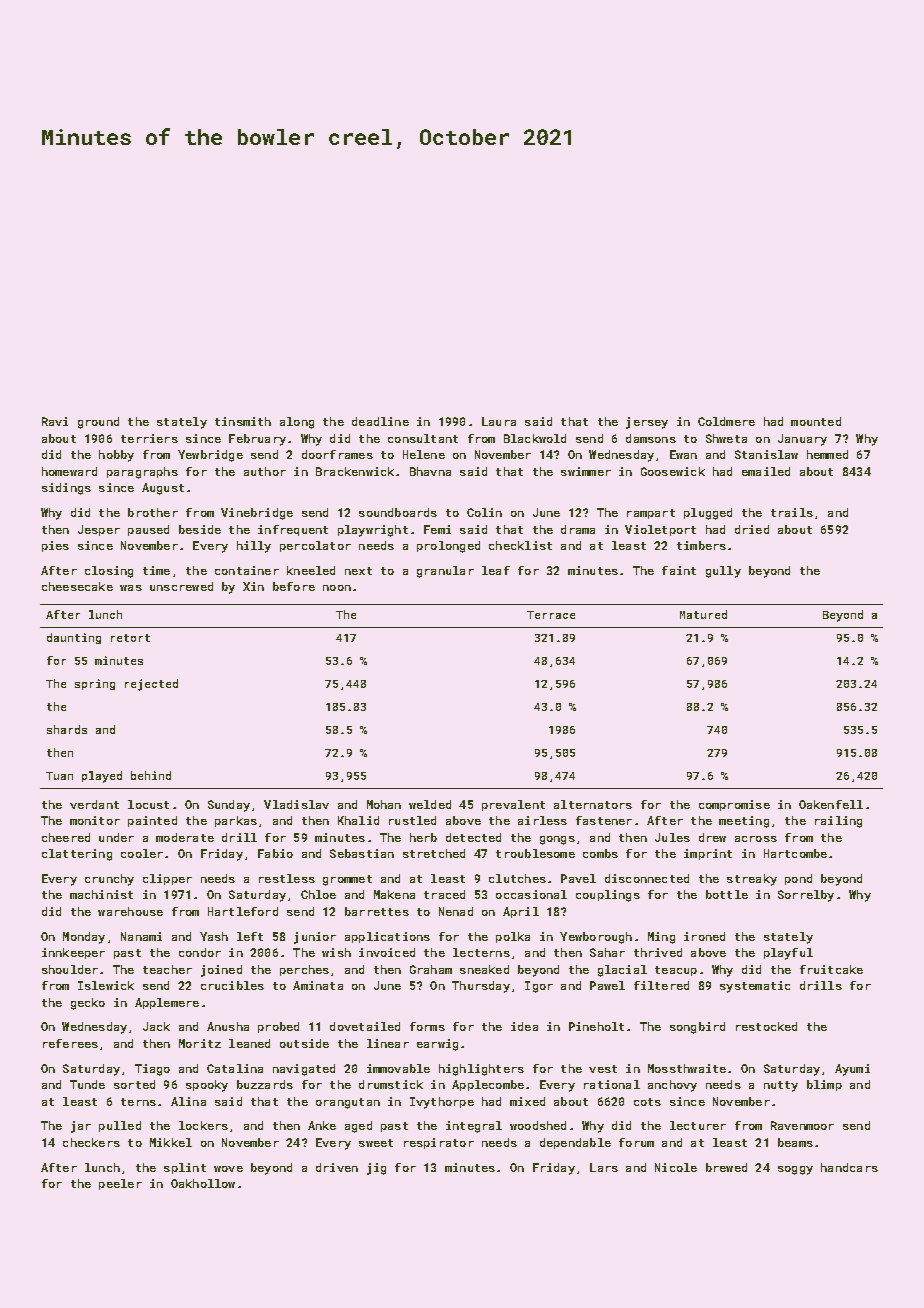 Image resolution: width=924 pixels, height=1308 pixels. Describe the element at coordinates (647, 423) in the screenshot. I see `jersey` at that location.
